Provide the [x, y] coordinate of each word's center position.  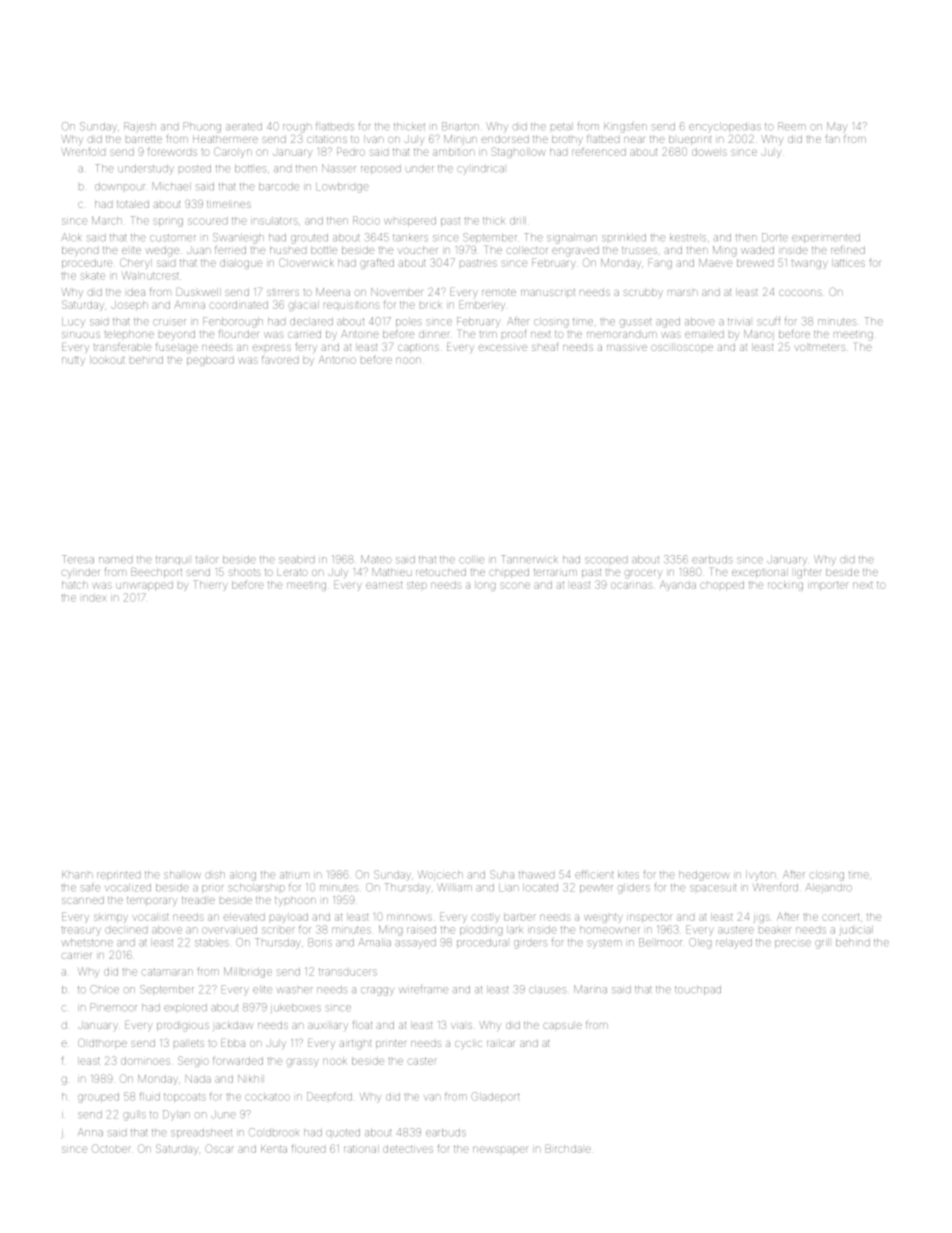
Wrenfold [83, 151]
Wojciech [440, 875]
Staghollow [518, 152]
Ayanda [678, 585]
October [111, 1148]
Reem [792, 126]
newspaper [500, 1150]
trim [488, 334]
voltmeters [820, 347]
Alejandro [828, 888]
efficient [594, 874]
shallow [182, 875]
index [94, 598]
